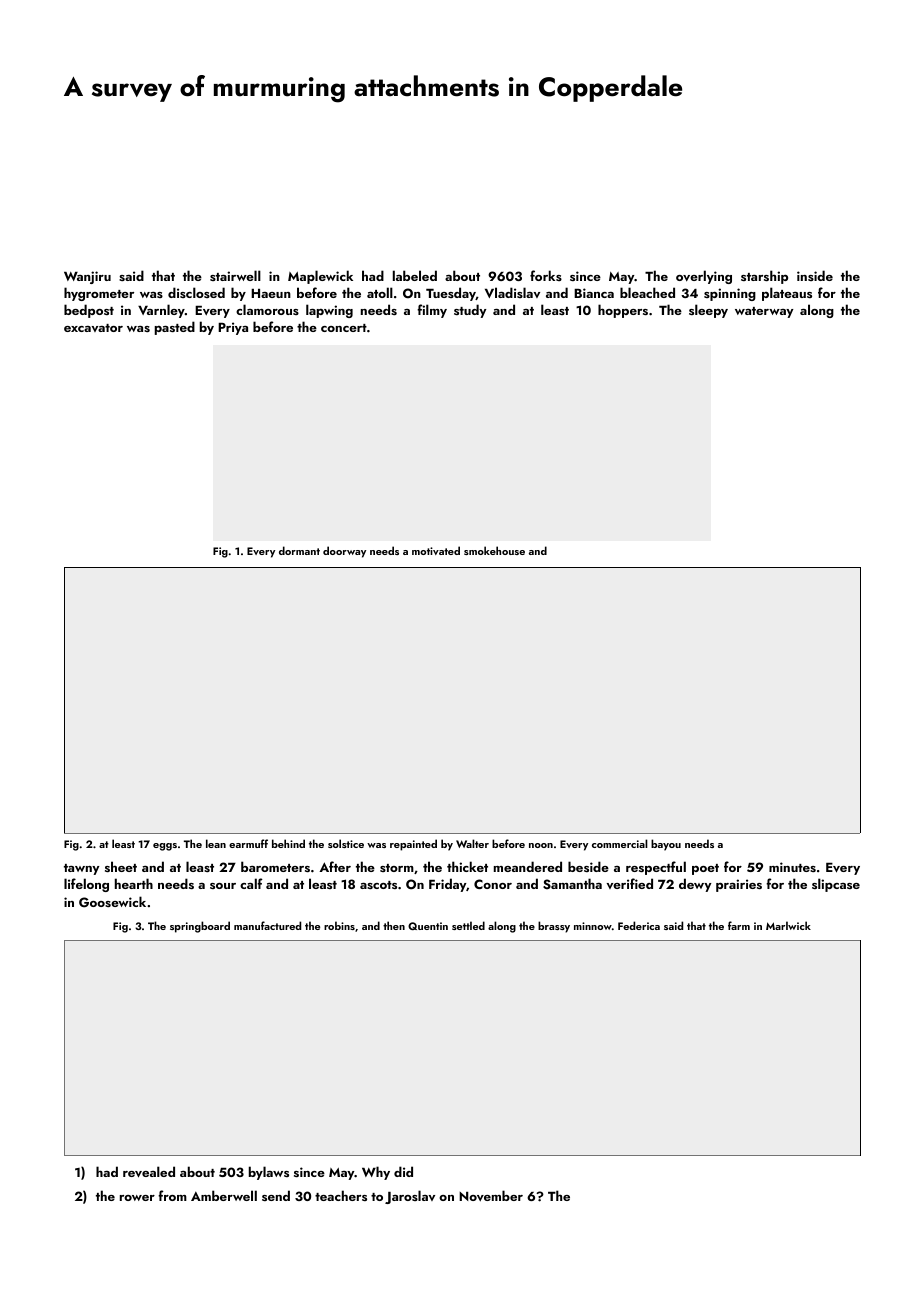 This screenshot has height=1308, width=924. What do you see at coordinates (836, 885) in the screenshot?
I see `slipcase` at bounding box center [836, 885].
